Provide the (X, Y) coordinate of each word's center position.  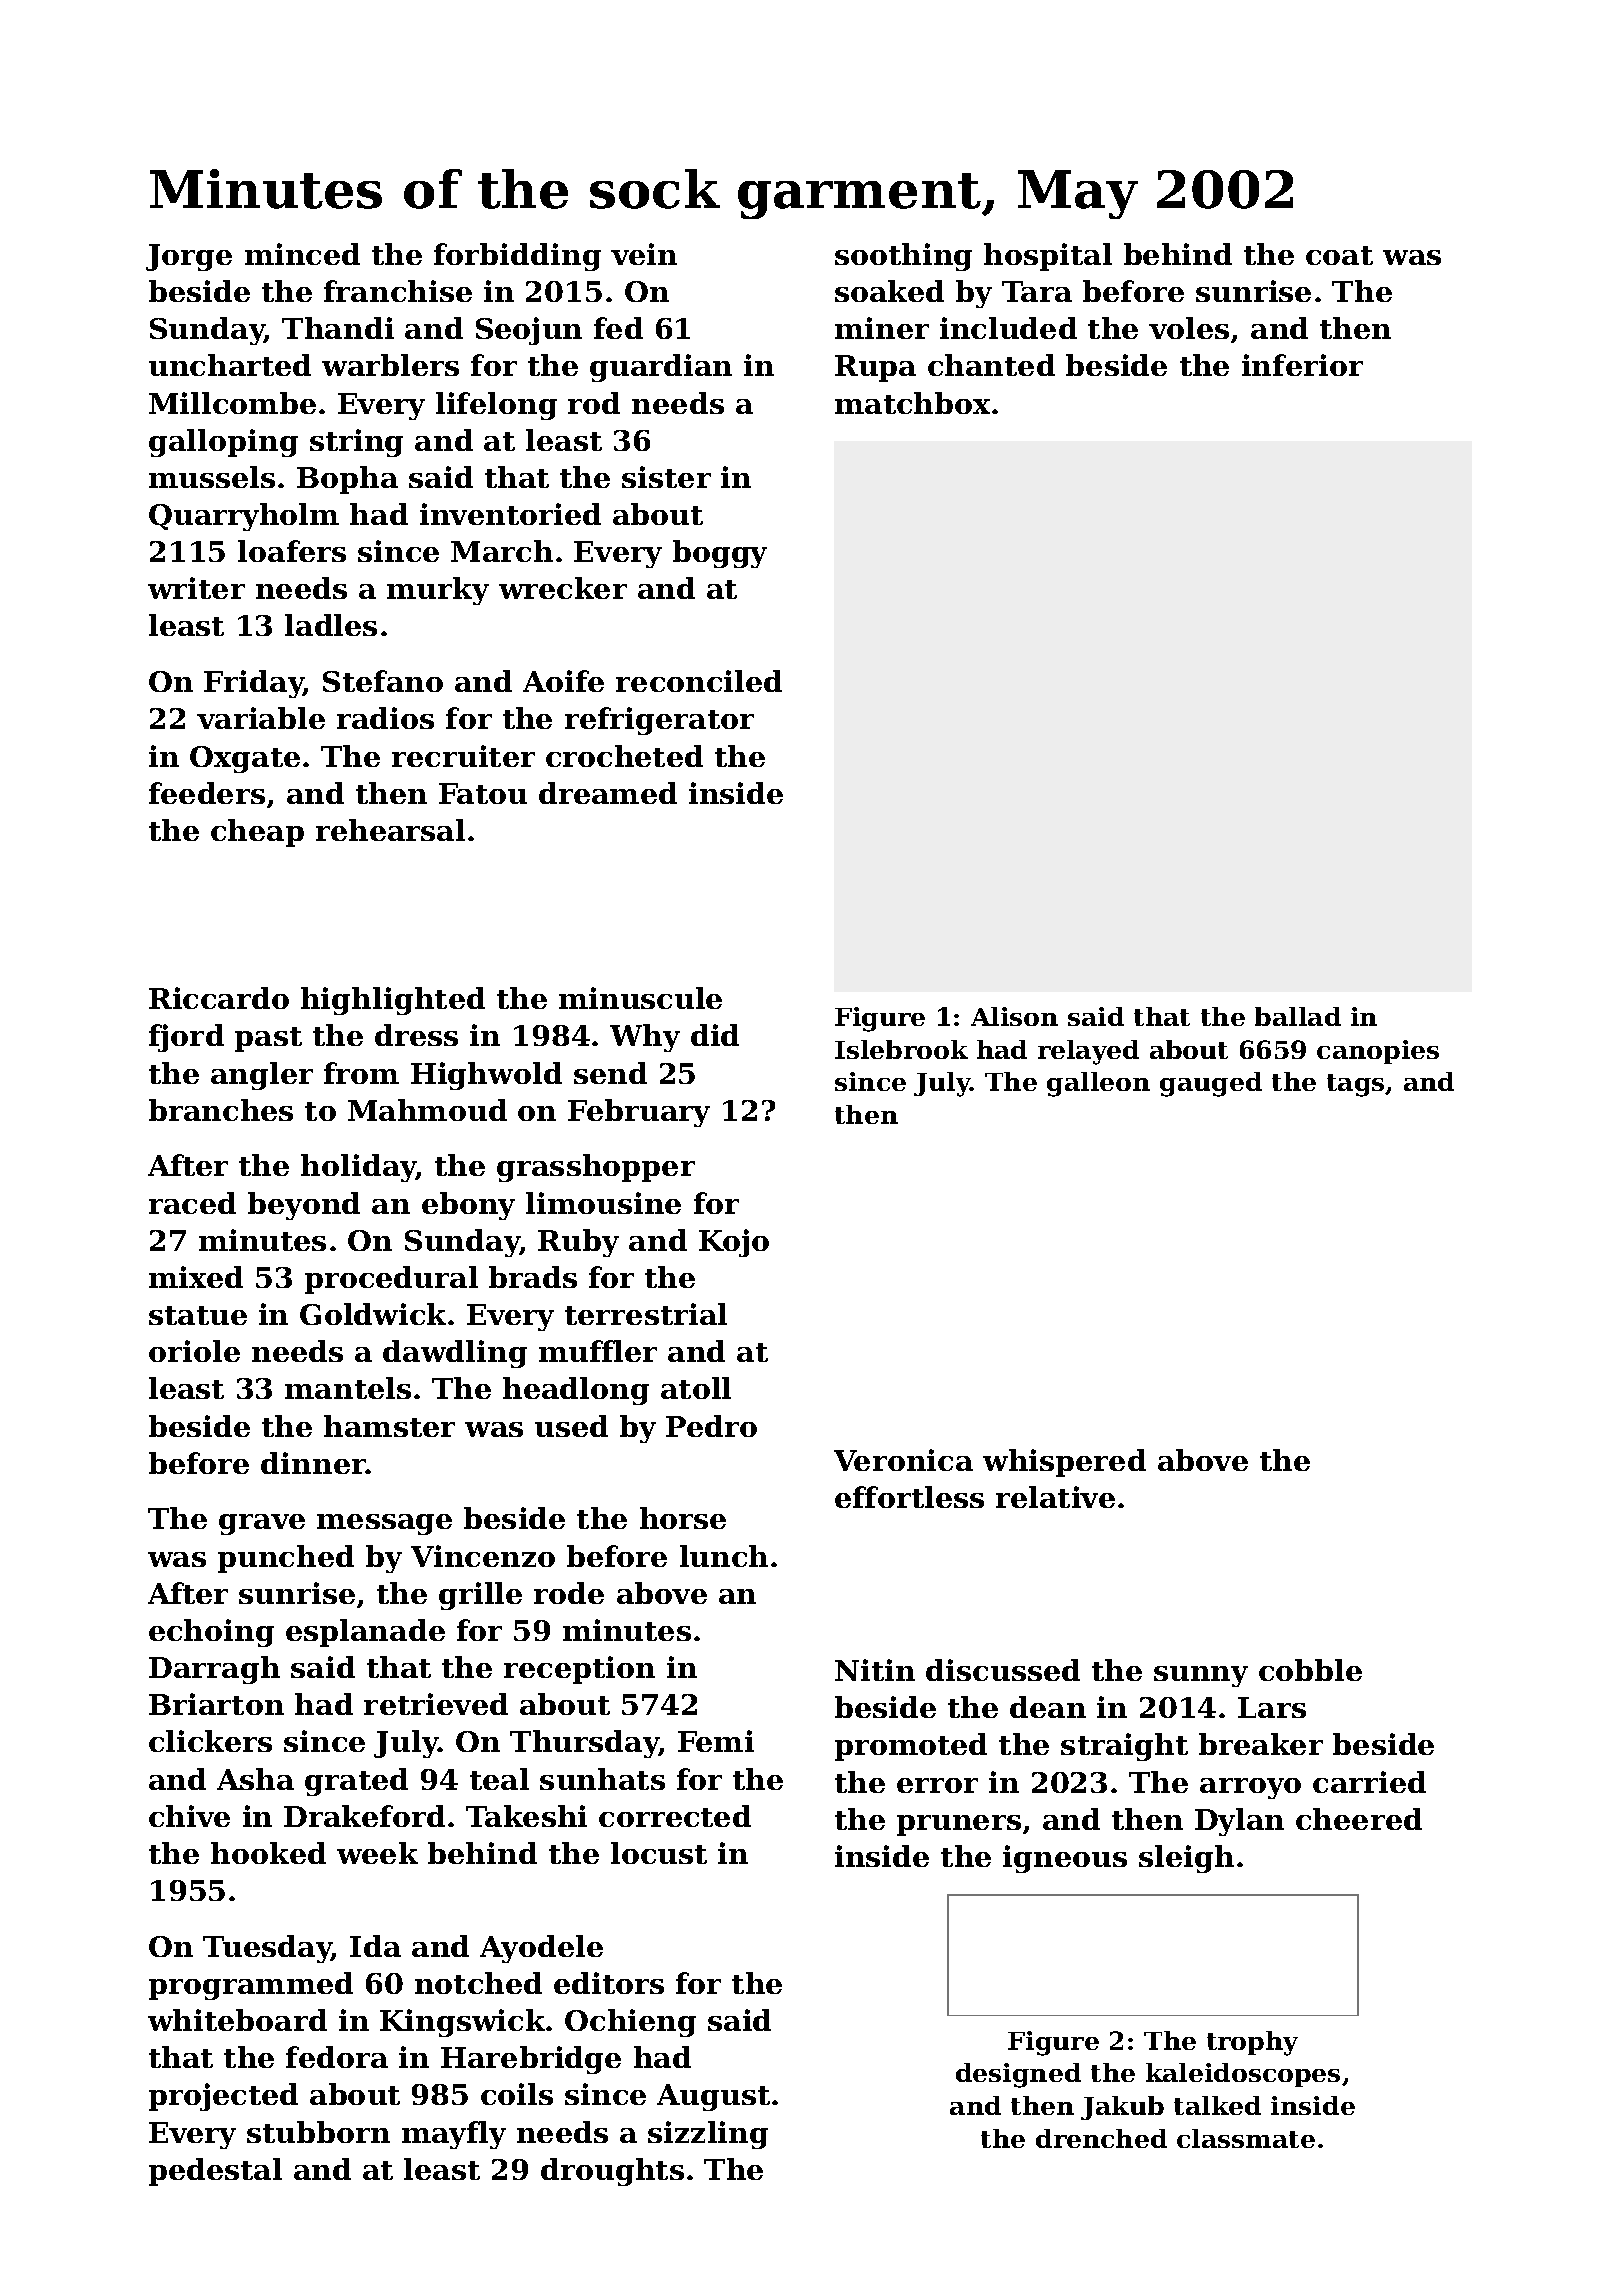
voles (1189, 328)
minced (302, 254)
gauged (1211, 1084)
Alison (1014, 1016)
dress (416, 1035)
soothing (903, 257)
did (715, 1035)
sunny (1201, 1676)
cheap (257, 833)
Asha (255, 1779)
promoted (911, 1747)
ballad (1298, 1016)
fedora (337, 2057)
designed (1018, 2075)
